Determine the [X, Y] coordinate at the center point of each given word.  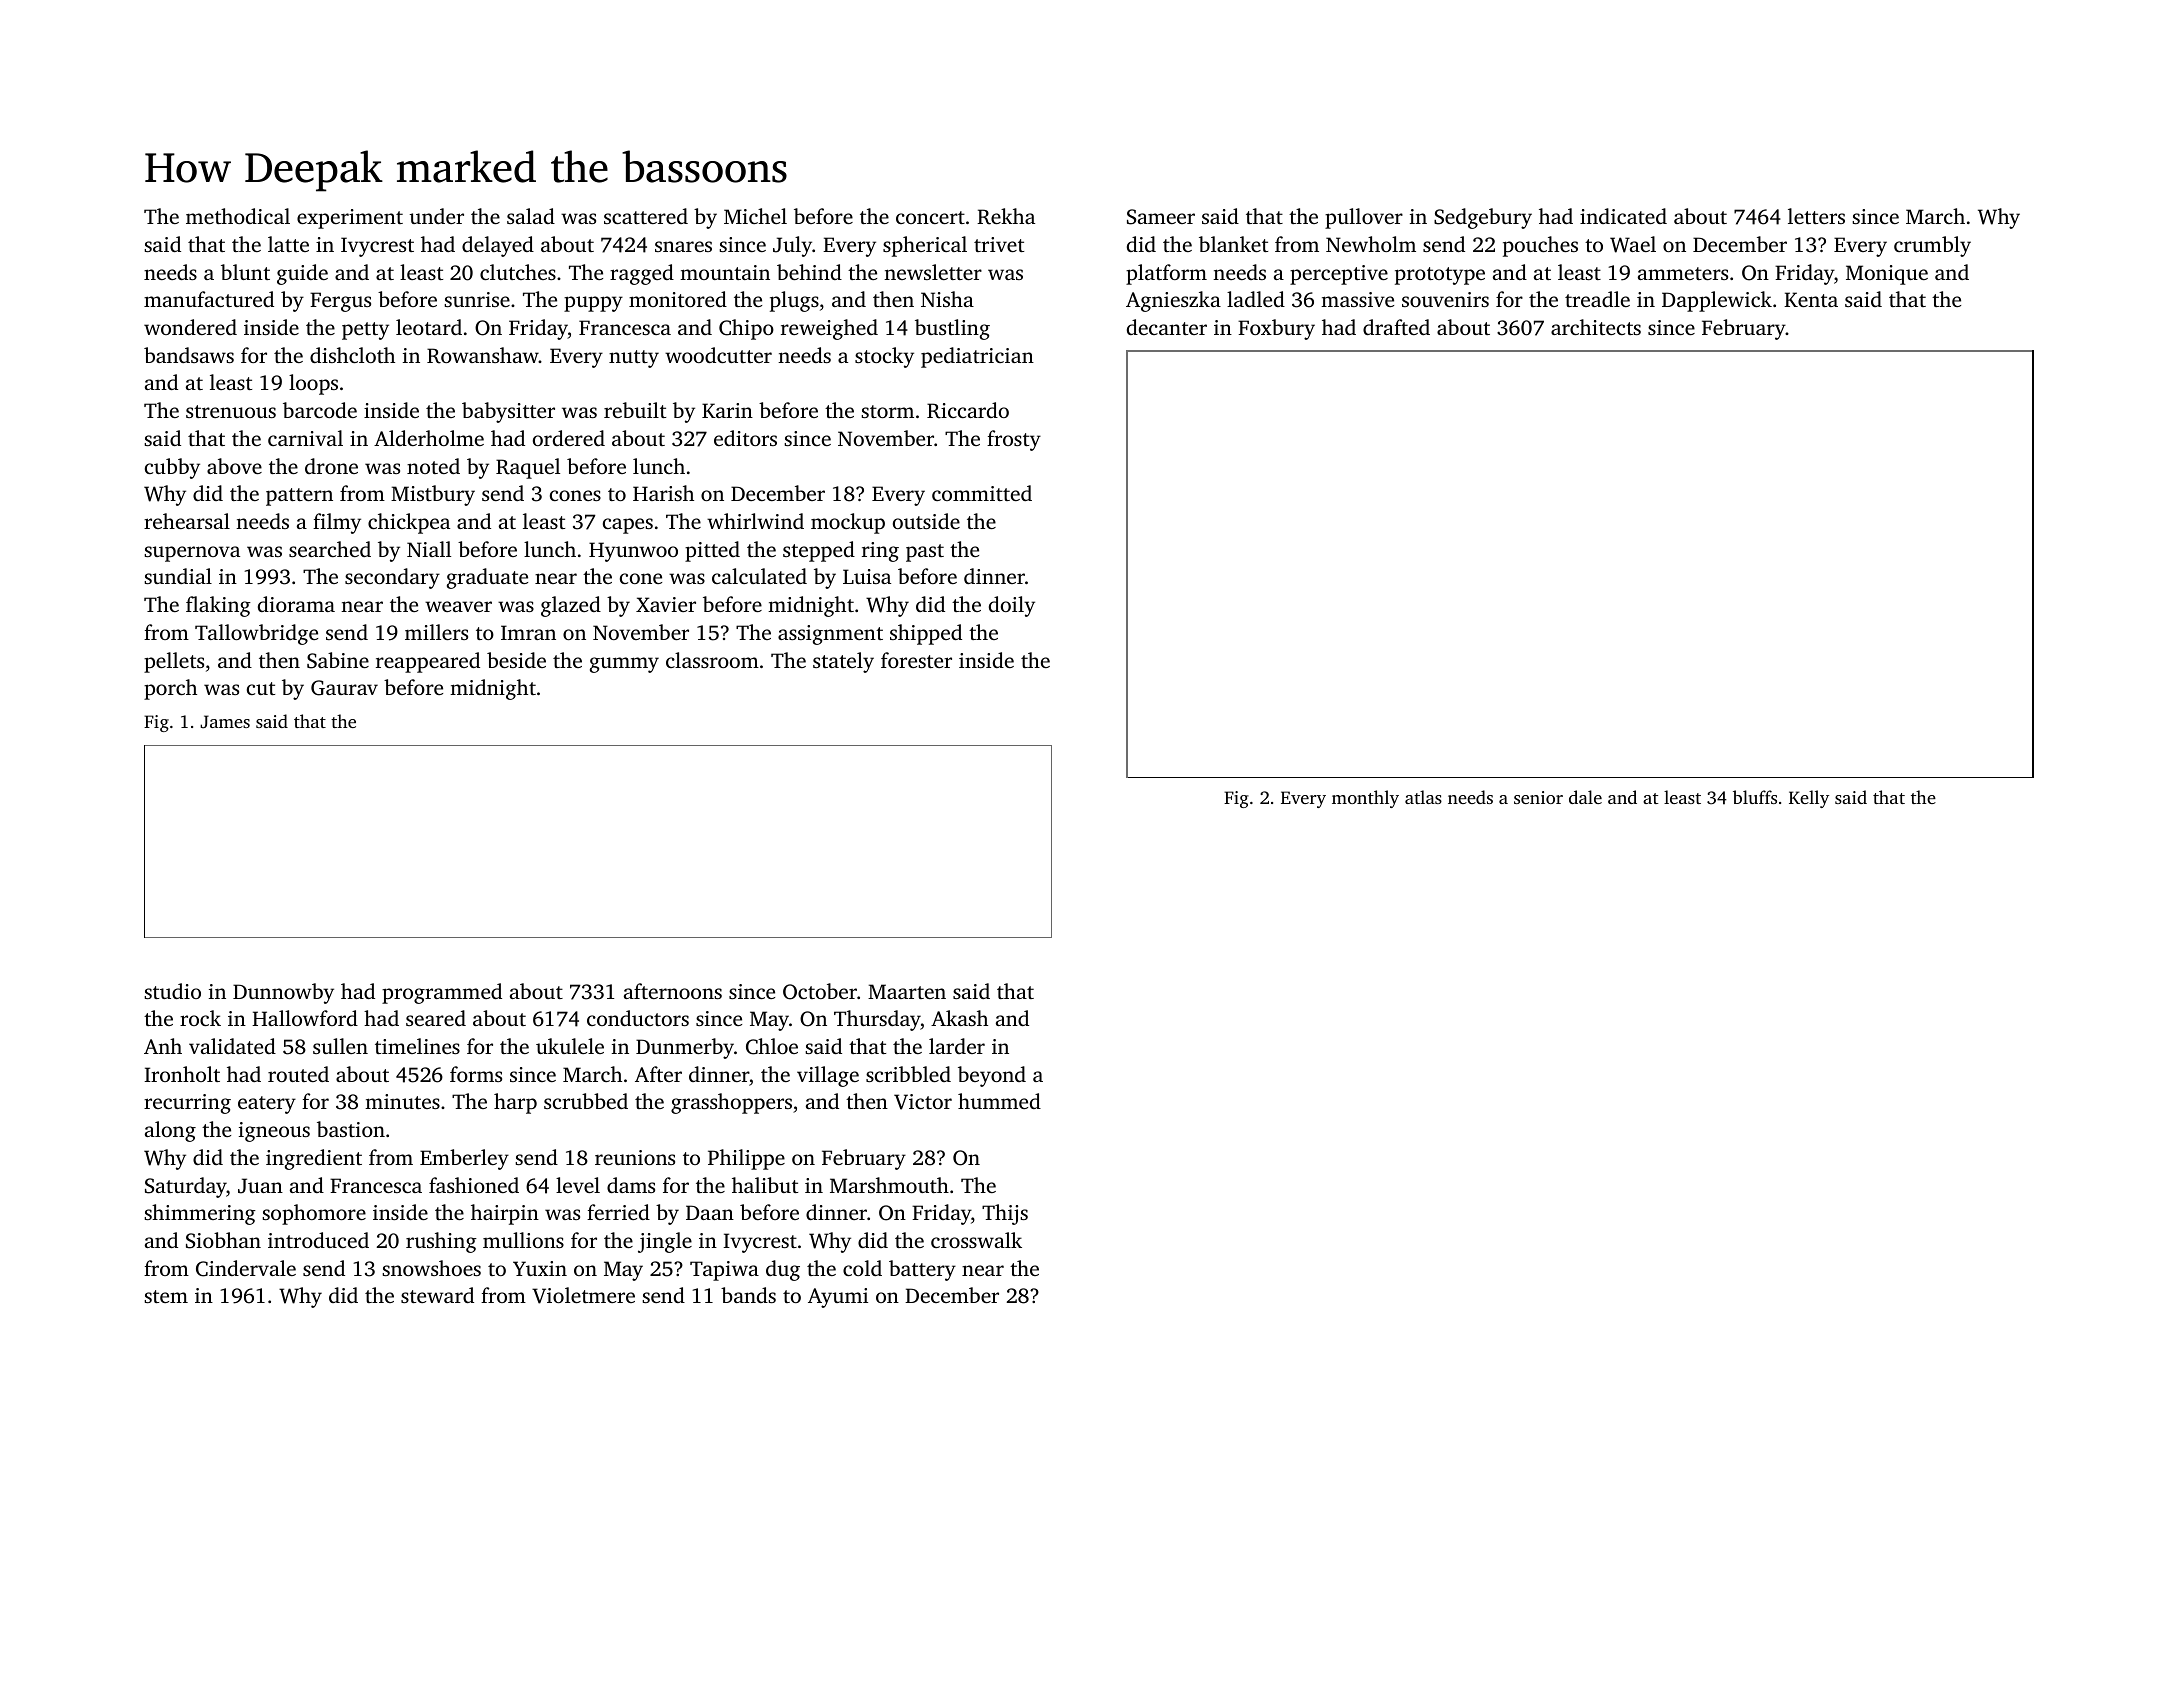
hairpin [505, 1214]
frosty [1014, 440]
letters [1816, 216]
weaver [458, 606]
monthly [1365, 799]
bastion [351, 1129]
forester [916, 660]
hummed [999, 1101]
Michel [755, 216]
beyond [992, 1076]
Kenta [1811, 299]
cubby [172, 468]
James [225, 722]
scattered [646, 216]
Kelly [1809, 799]
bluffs [1755, 797]
